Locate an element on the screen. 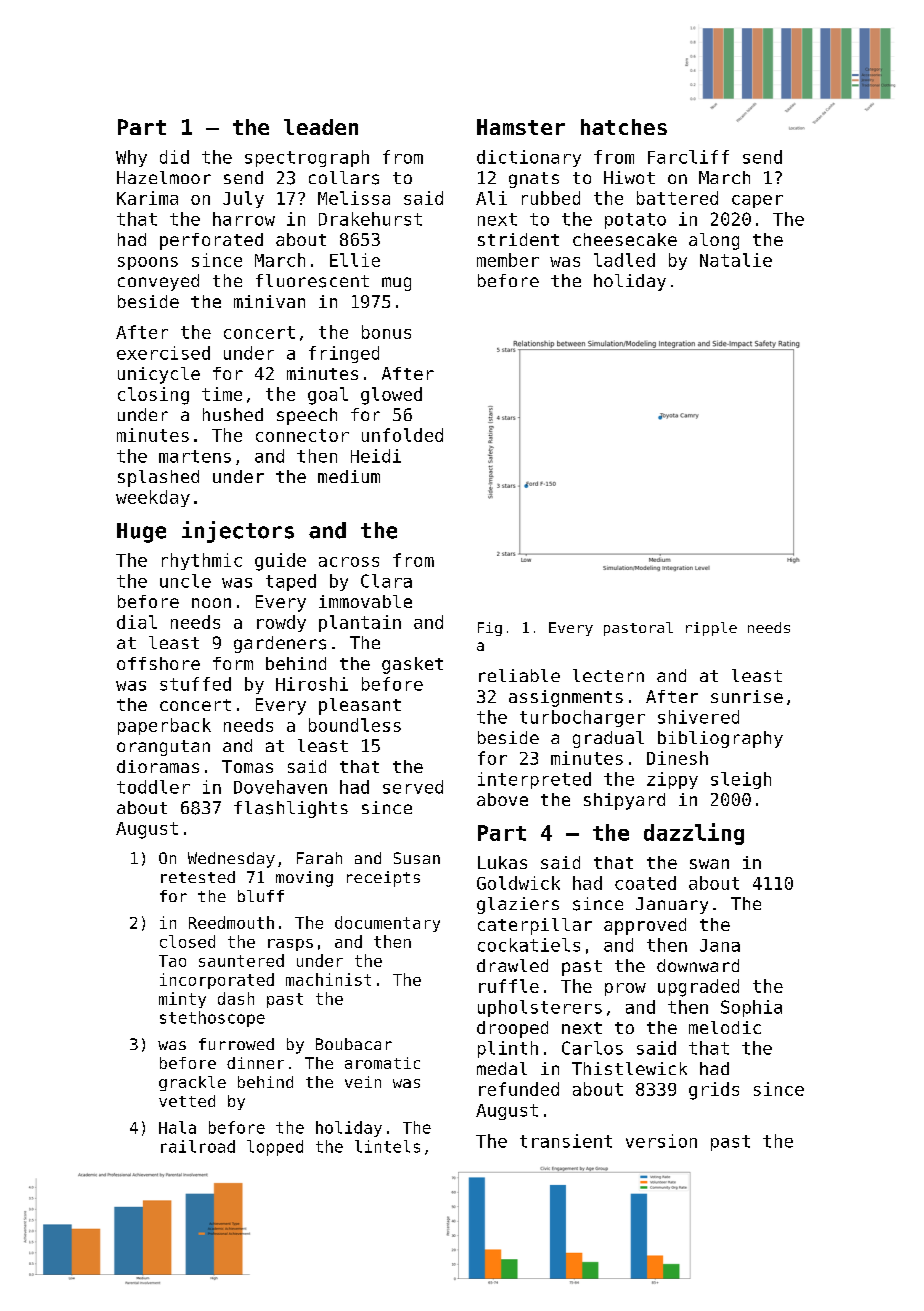 This screenshot has height=1311, width=924. dictionary is located at coordinates (529, 158).
